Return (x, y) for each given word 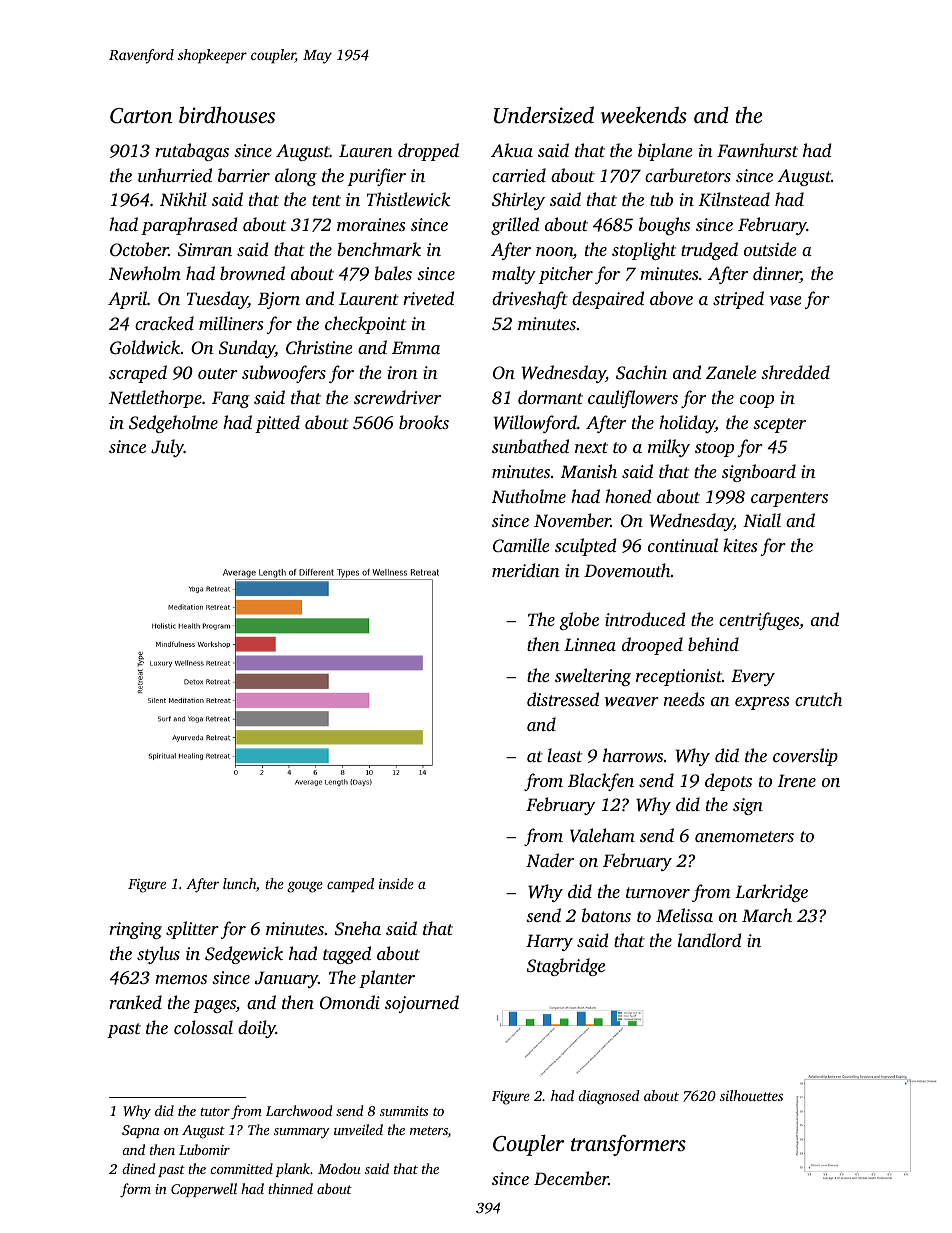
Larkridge (771, 893)
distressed (563, 699)
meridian (525, 570)
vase (785, 300)
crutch (818, 699)
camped (350, 885)
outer (218, 373)
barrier (244, 175)
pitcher (566, 275)
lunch (239, 883)
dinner (777, 274)
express (762, 703)
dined (138, 1168)
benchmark (379, 249)
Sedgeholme (173, 424)
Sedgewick (244, 955)
